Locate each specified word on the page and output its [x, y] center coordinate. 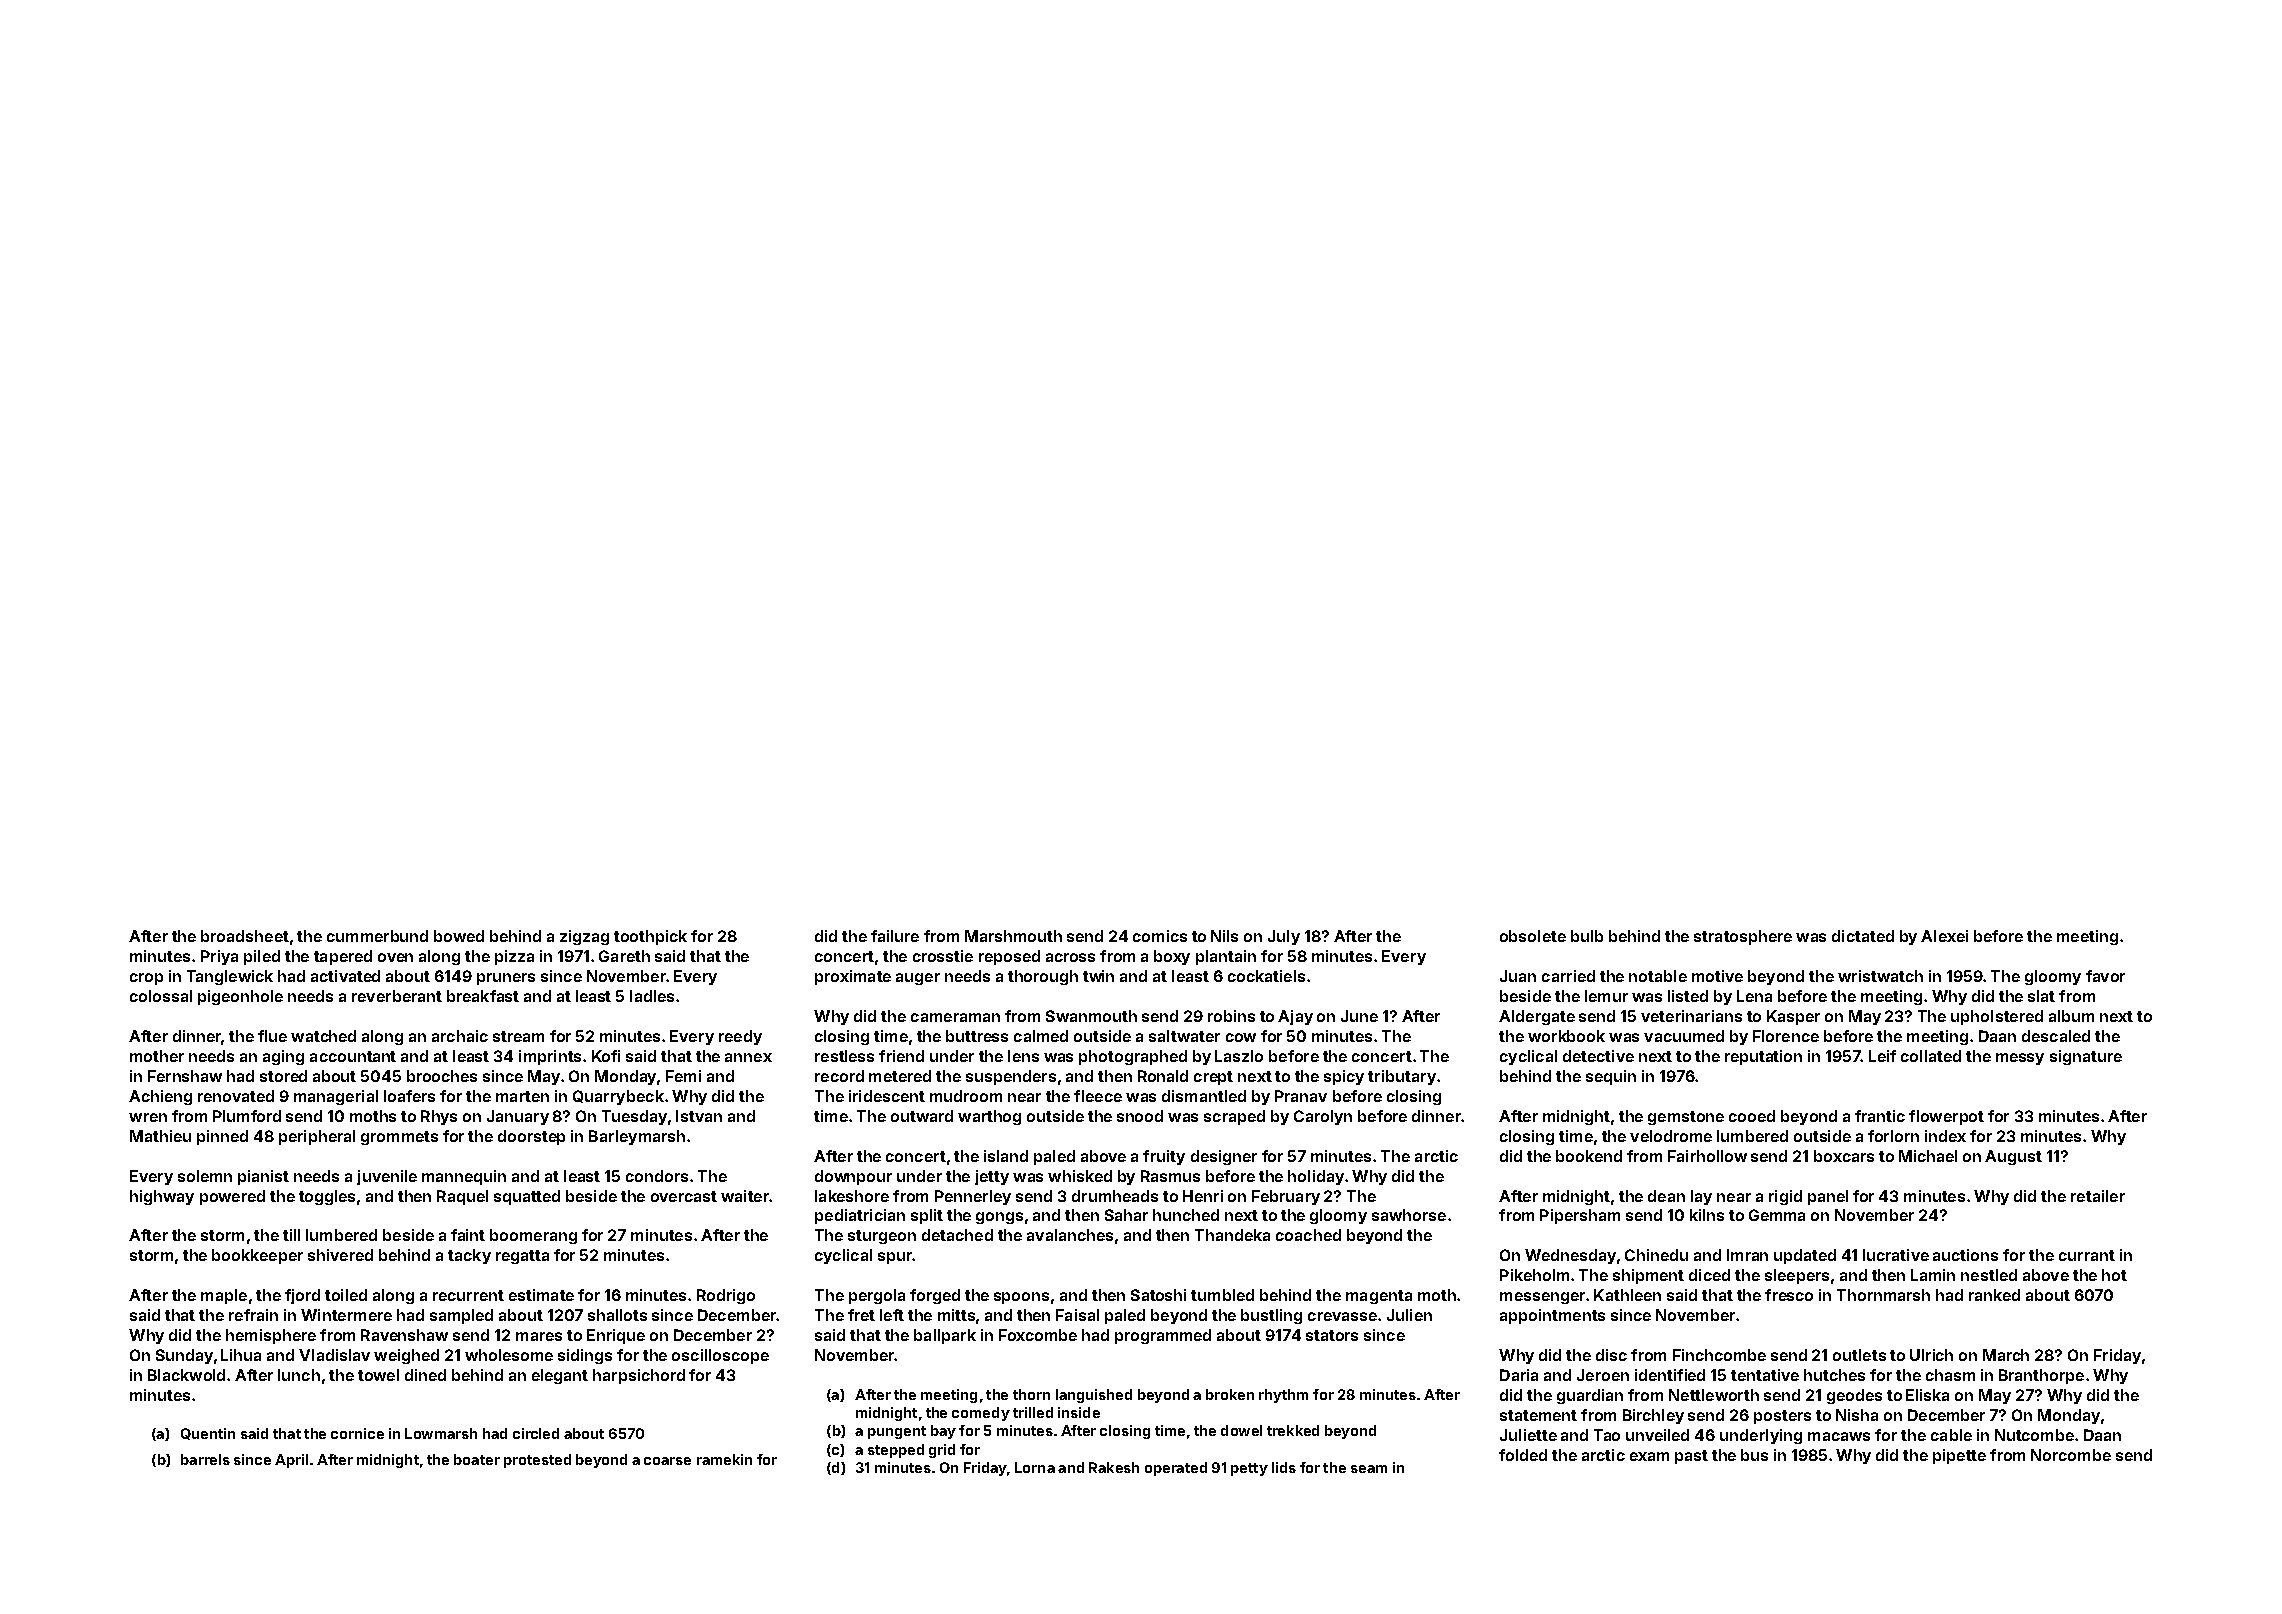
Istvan [699, 1116]
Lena [1754, 996]
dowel [1241, 1430]
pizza [514, 957]
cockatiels [1266, 976]
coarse [667, 1461]
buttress [977, 1036]
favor [2105, 976]
